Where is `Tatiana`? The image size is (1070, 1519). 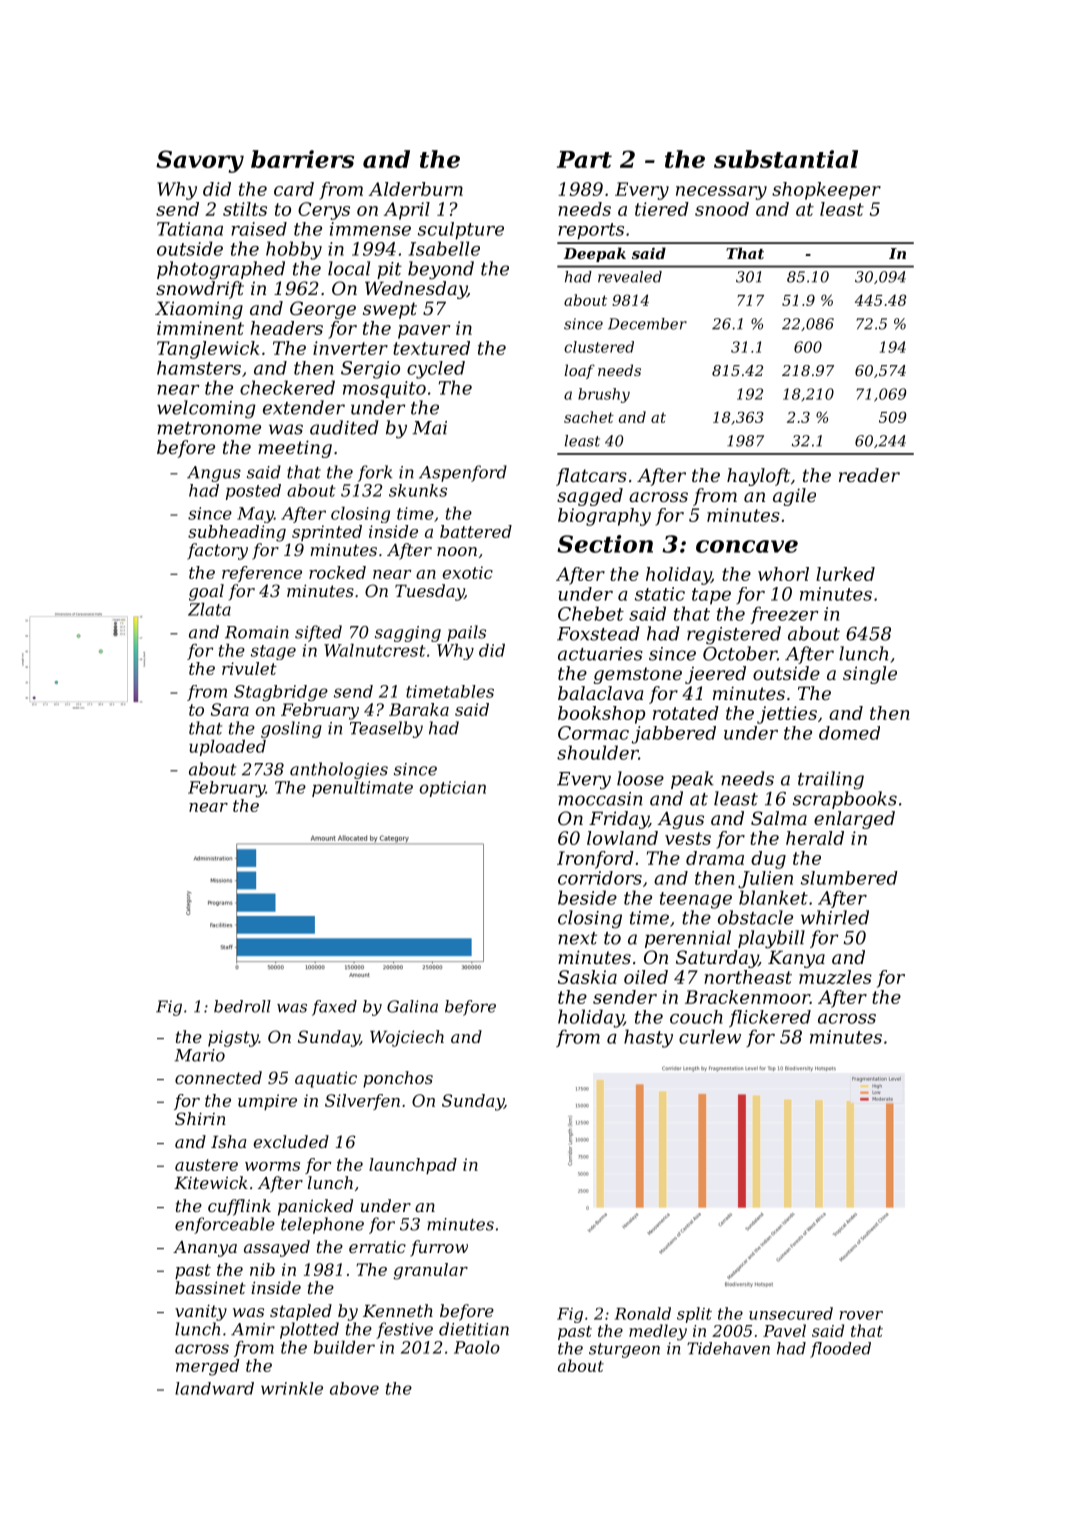
Tatiana is located at coordinates (190, 229).
